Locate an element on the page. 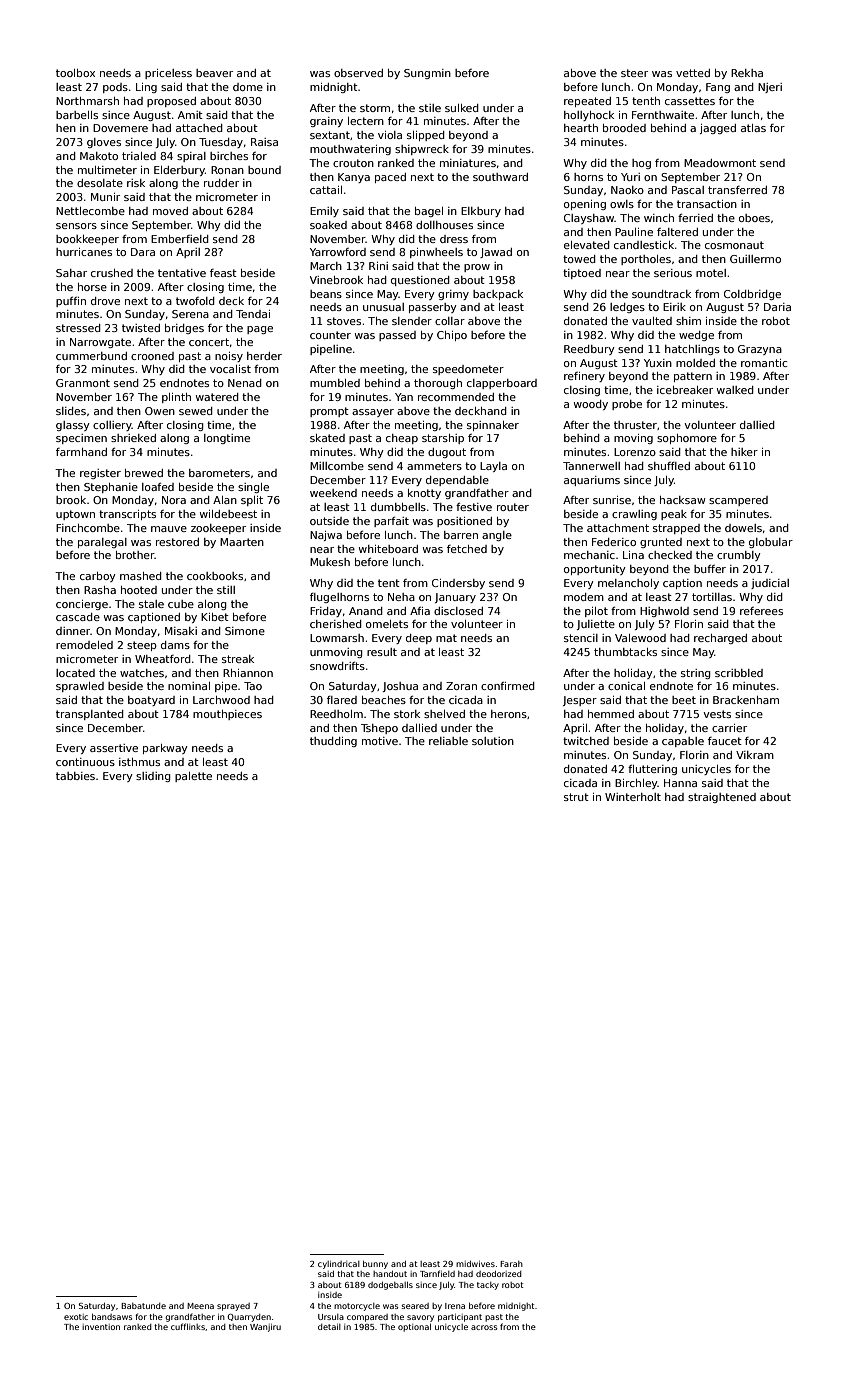  Kibet is located at coordinates (215, 617).
